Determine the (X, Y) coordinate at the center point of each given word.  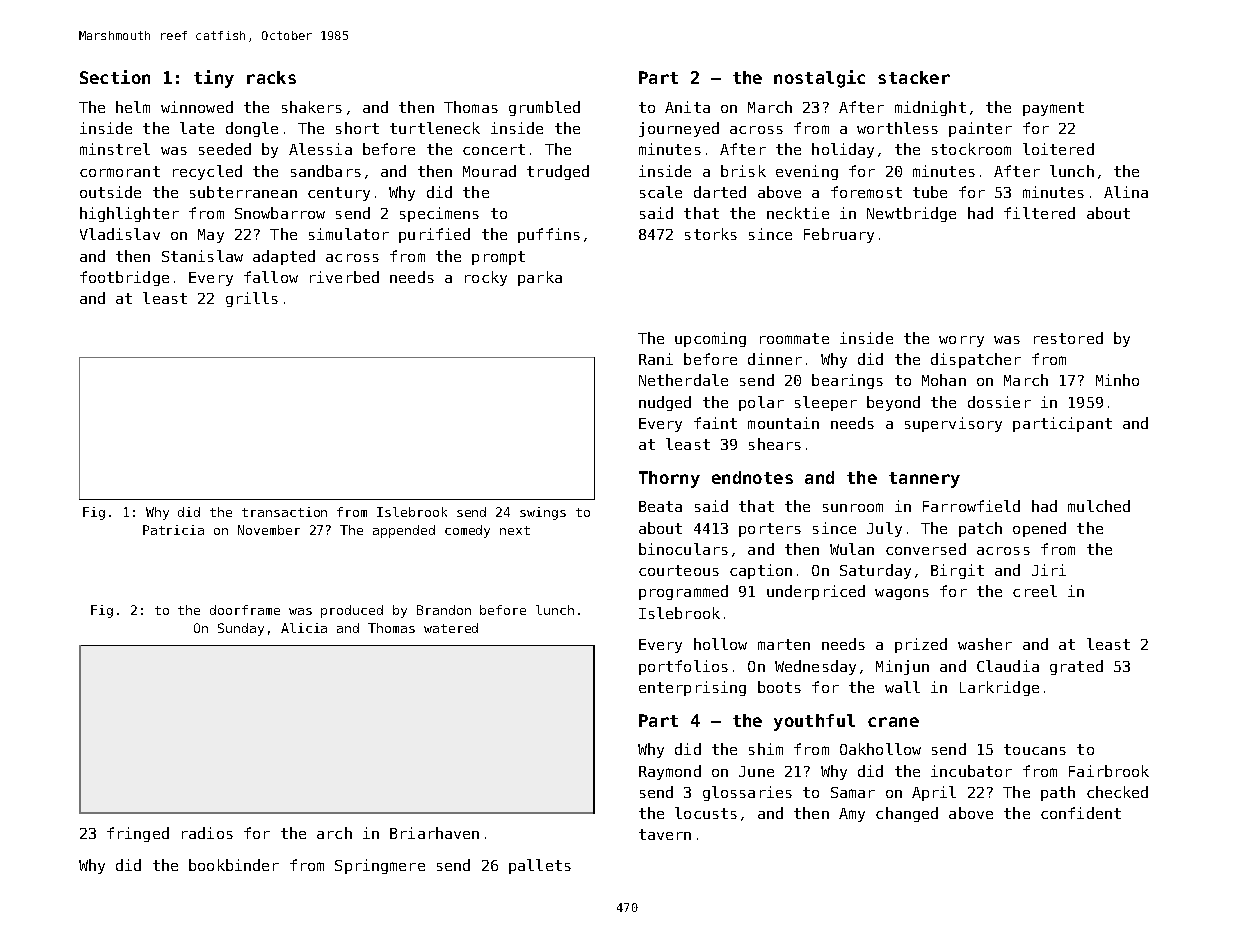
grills (252, 299)
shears (775, 444)
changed (907, 814)
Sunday (241, 629)
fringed (138, 834)
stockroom (971, 149)
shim (766, 749)
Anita (687, 107)
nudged (665, 403)
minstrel (115, 149)
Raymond (670, 772)
